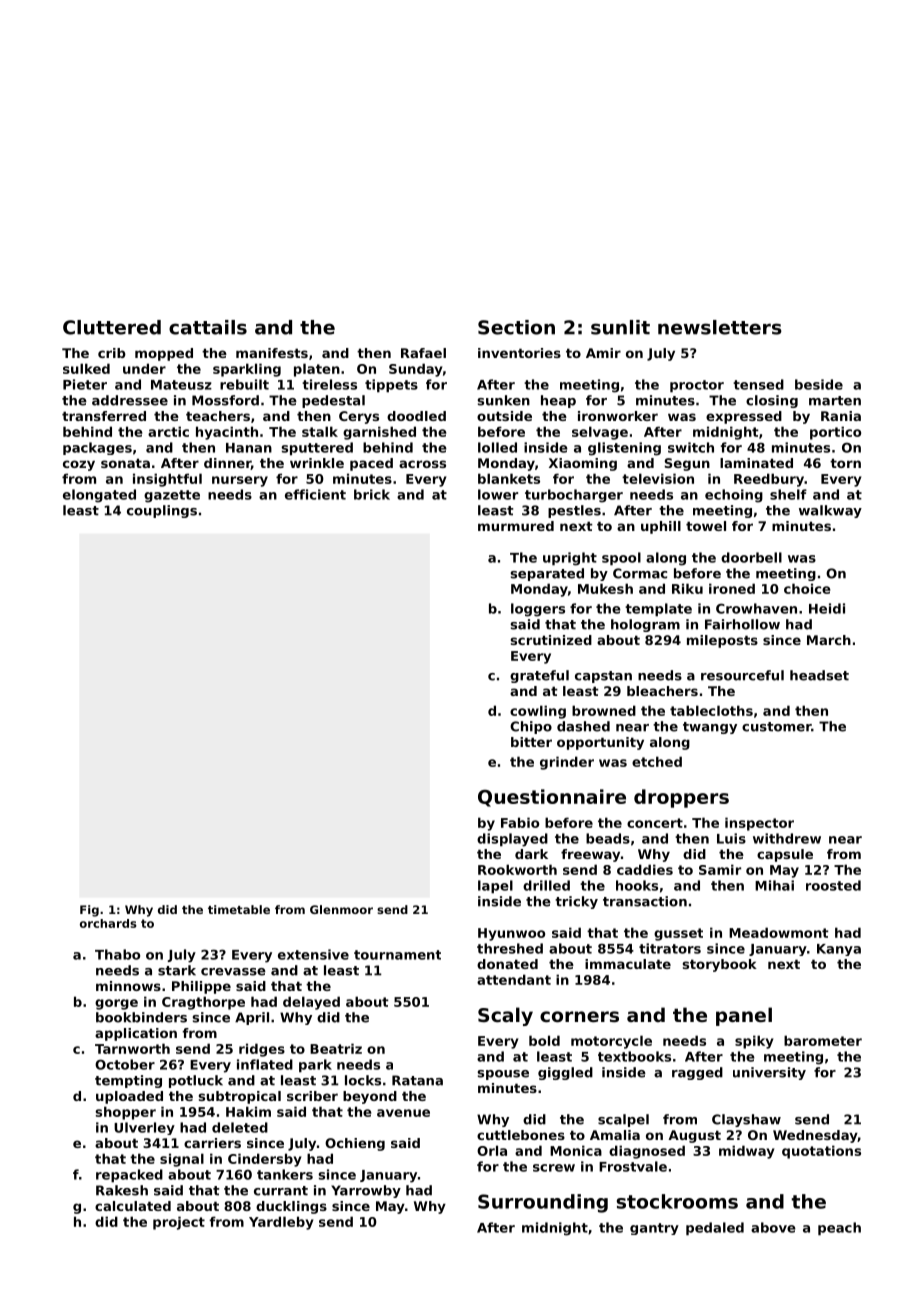 The image size is (924, 1308). Describe the element at coordinates (516, 526) in the document. I see `murmured` at that location.
